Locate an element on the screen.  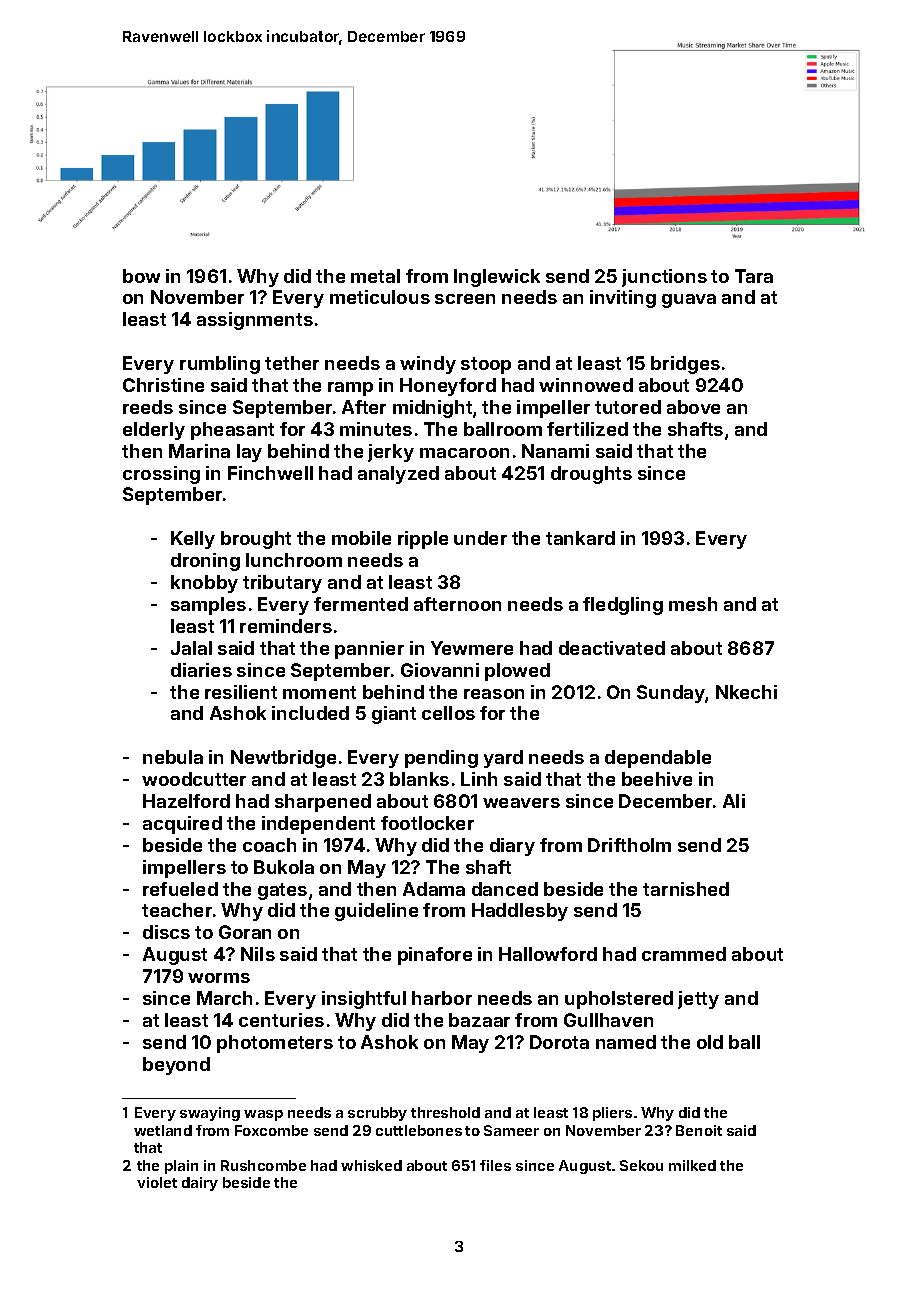
refueled is located at coordinates (180, 889).
